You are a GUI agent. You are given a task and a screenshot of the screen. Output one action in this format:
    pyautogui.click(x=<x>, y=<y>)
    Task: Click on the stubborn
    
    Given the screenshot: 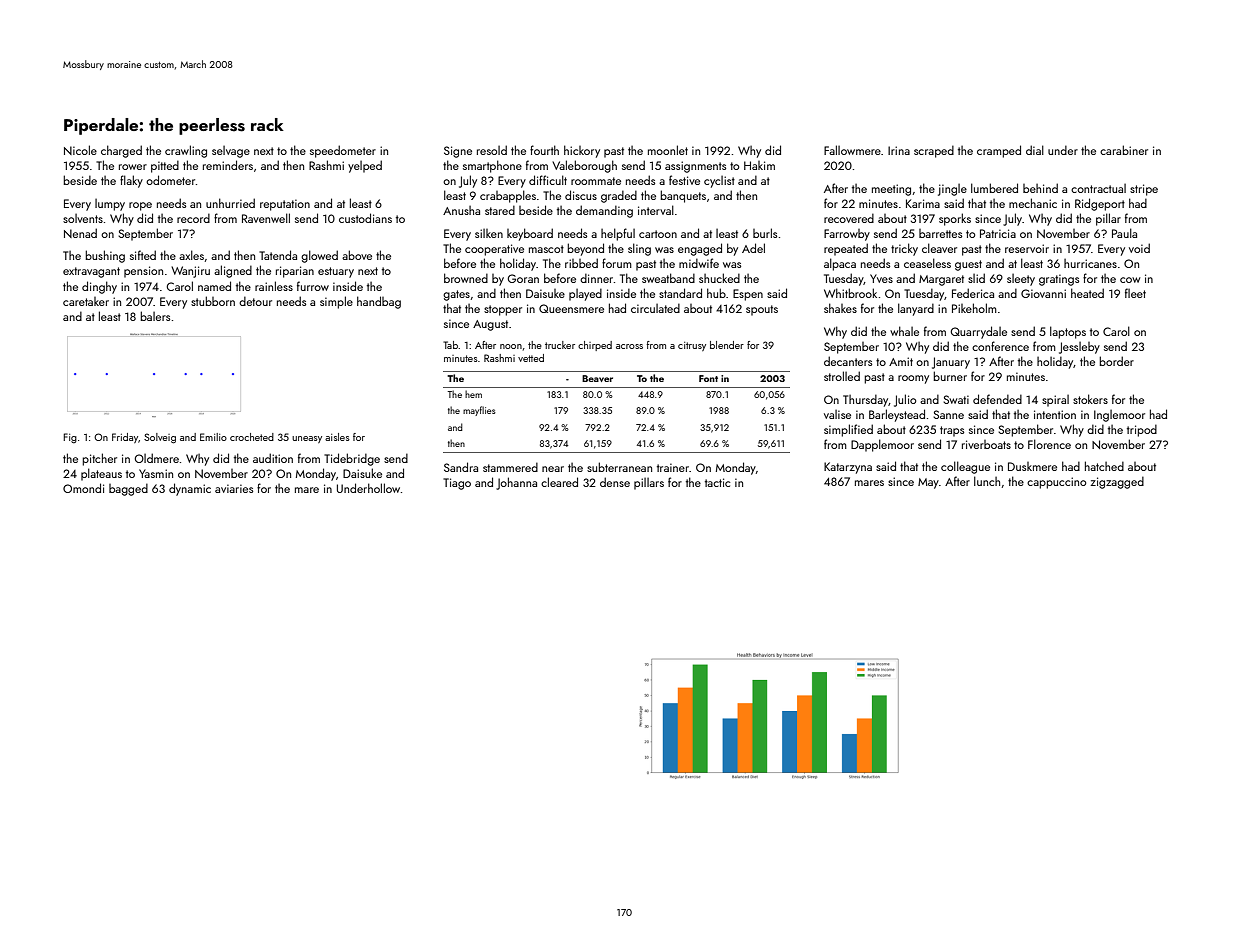 What is the action you would take?
    pyautogui.click(x=213, y=301)
